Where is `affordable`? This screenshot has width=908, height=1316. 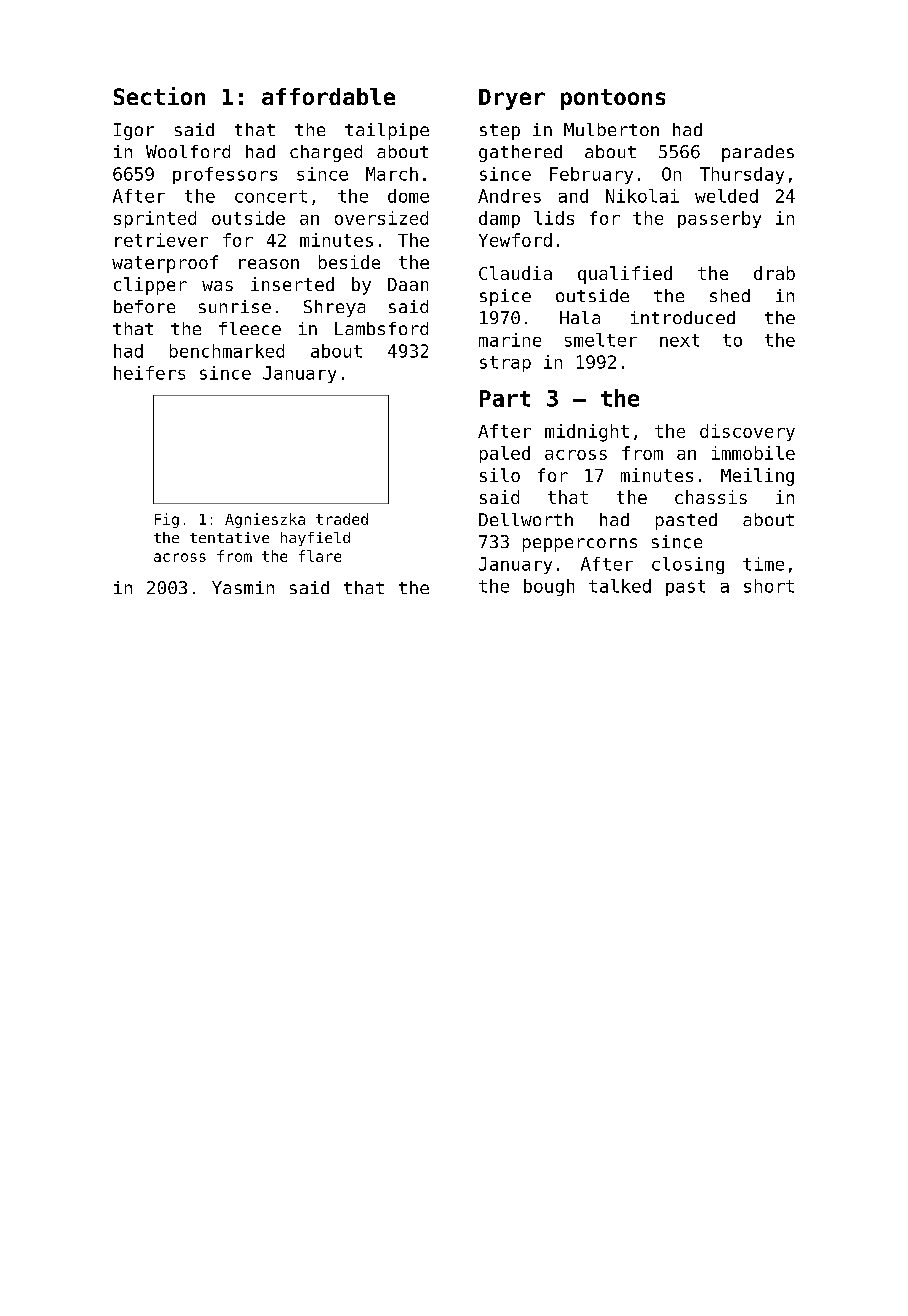
affordable is located at coordinates (328, 96).
